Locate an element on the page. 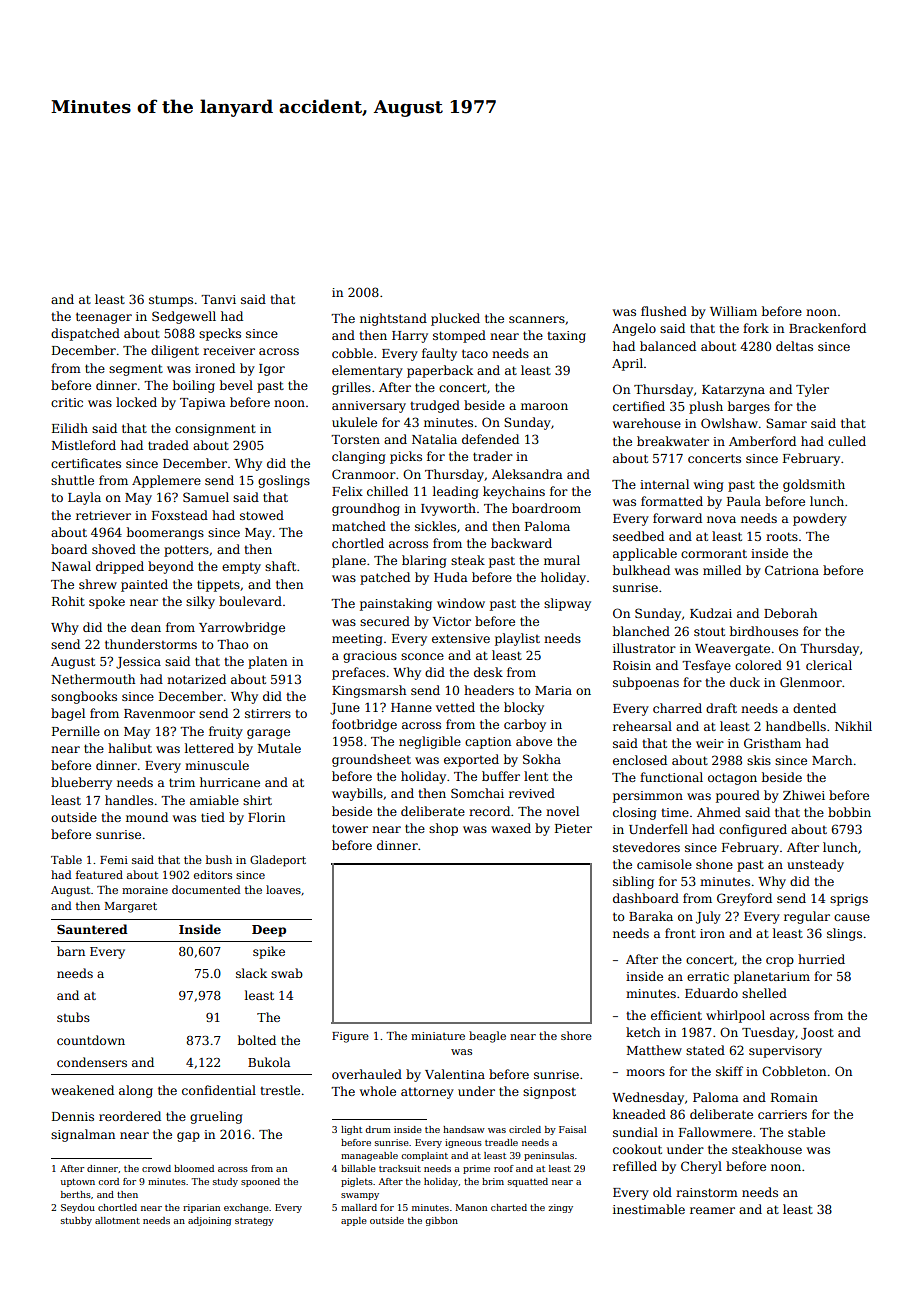 The width and height of the document is (924, 1308). Tapiwa is located at coordinates (202, 404).
